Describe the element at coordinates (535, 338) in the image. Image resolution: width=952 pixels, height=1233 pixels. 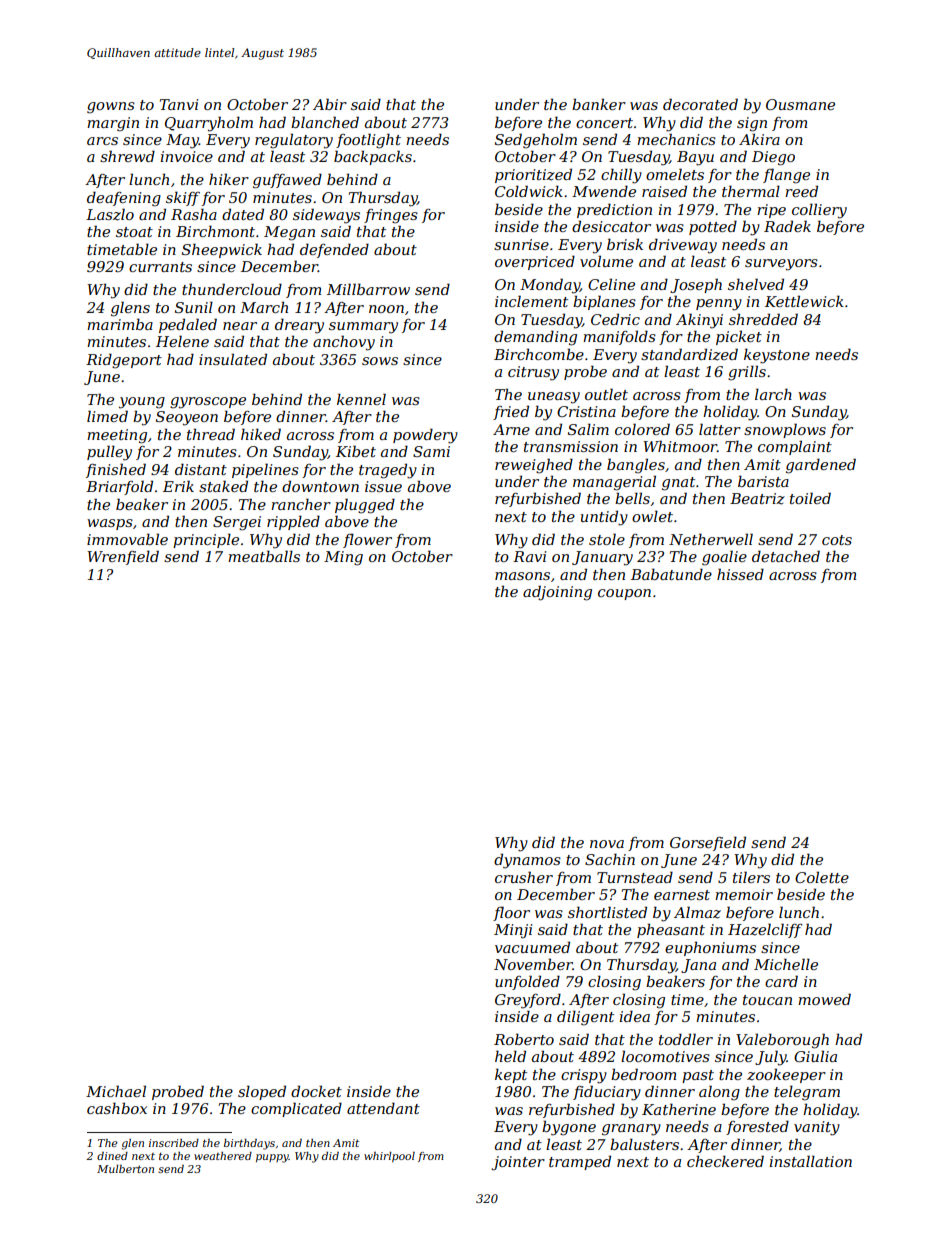
I see `demanding` at that location.
